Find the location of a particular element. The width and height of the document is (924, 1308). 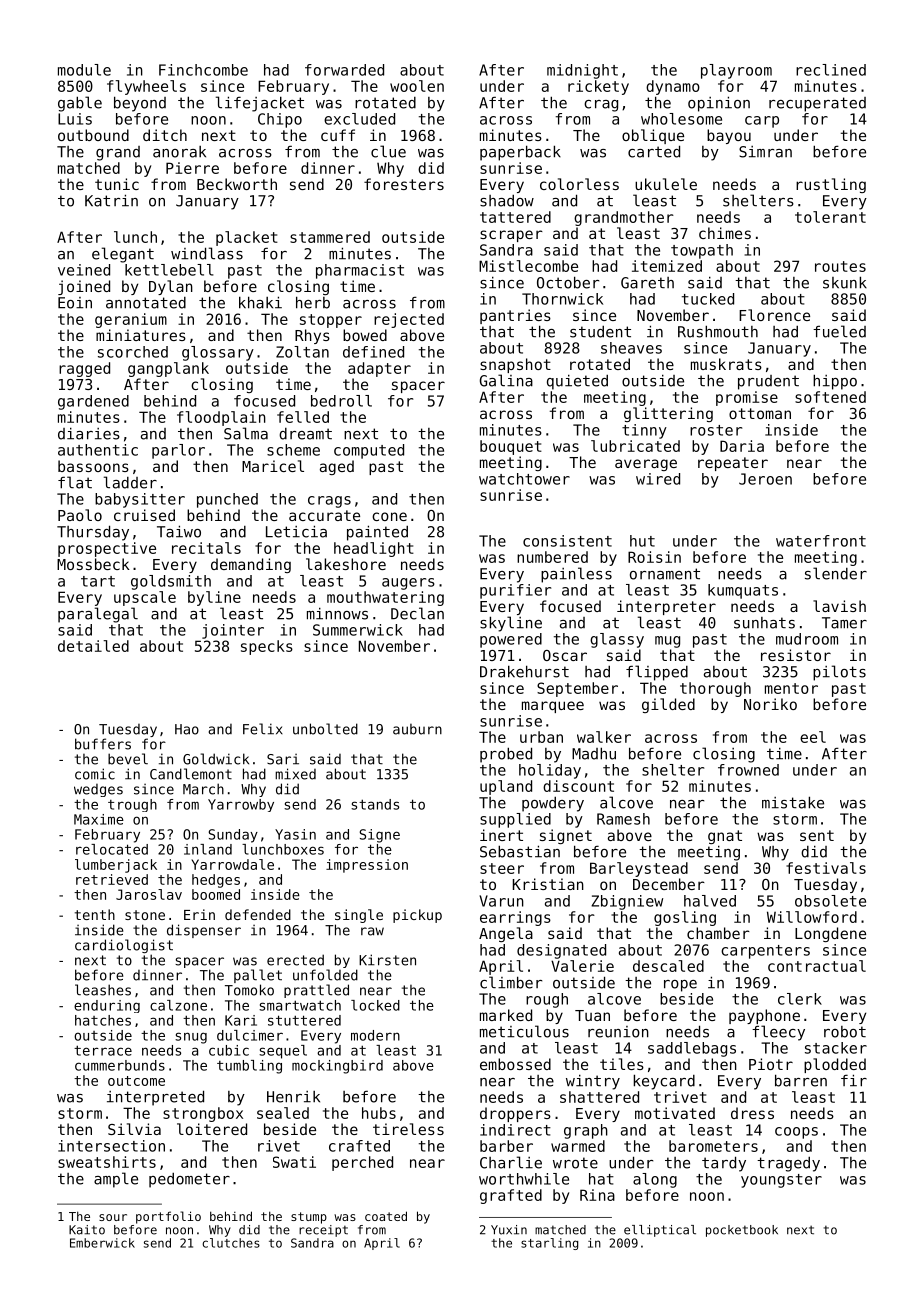

intersection is located at coordinates (111, 1146).
